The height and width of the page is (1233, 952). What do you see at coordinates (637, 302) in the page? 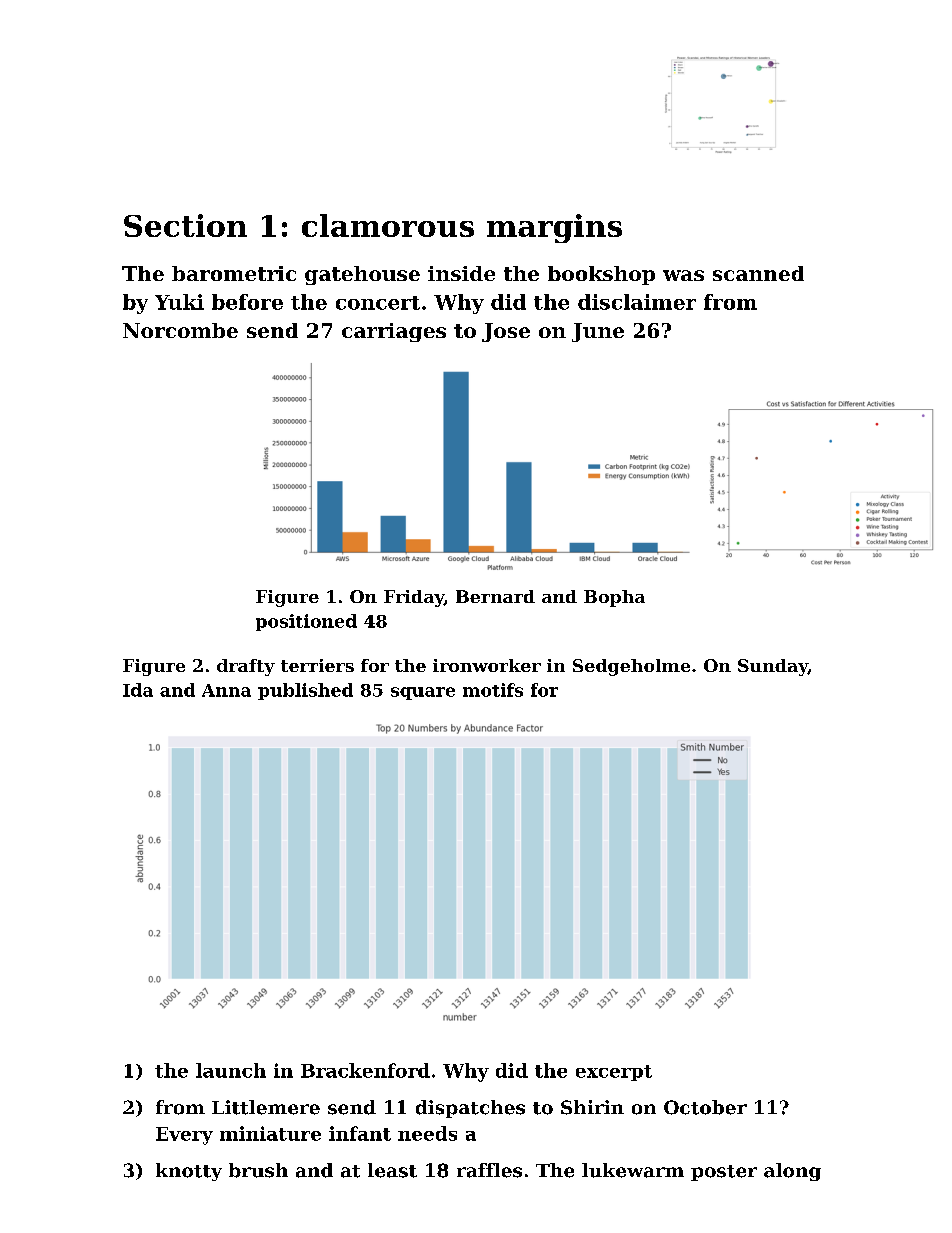
I see `disclaimer` at bounding box center [637, 302].
